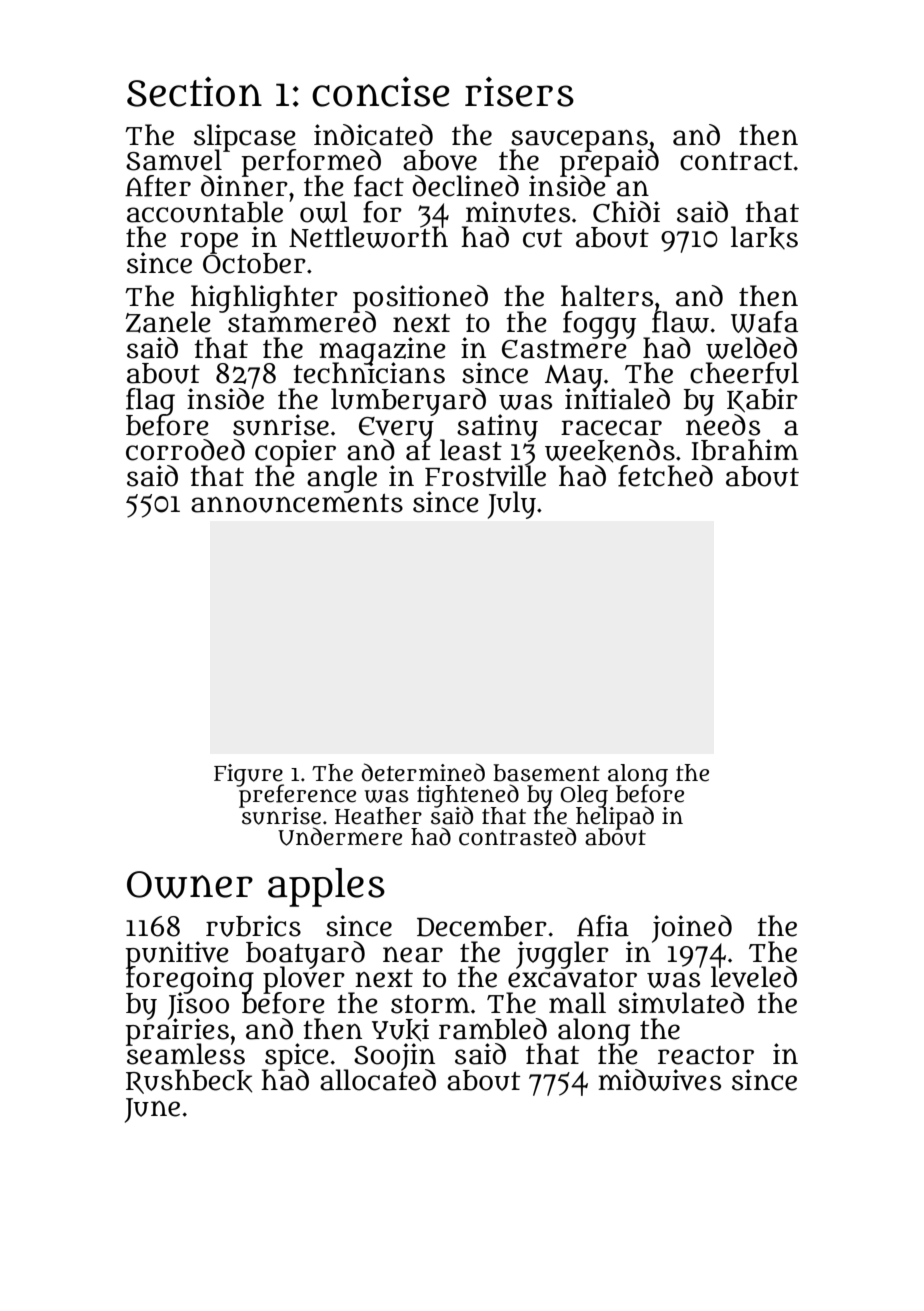 The image size is (924, 1311). Describe the element at coordinates (189, 1081) in the image. I see `Rushbeck` at that location.
